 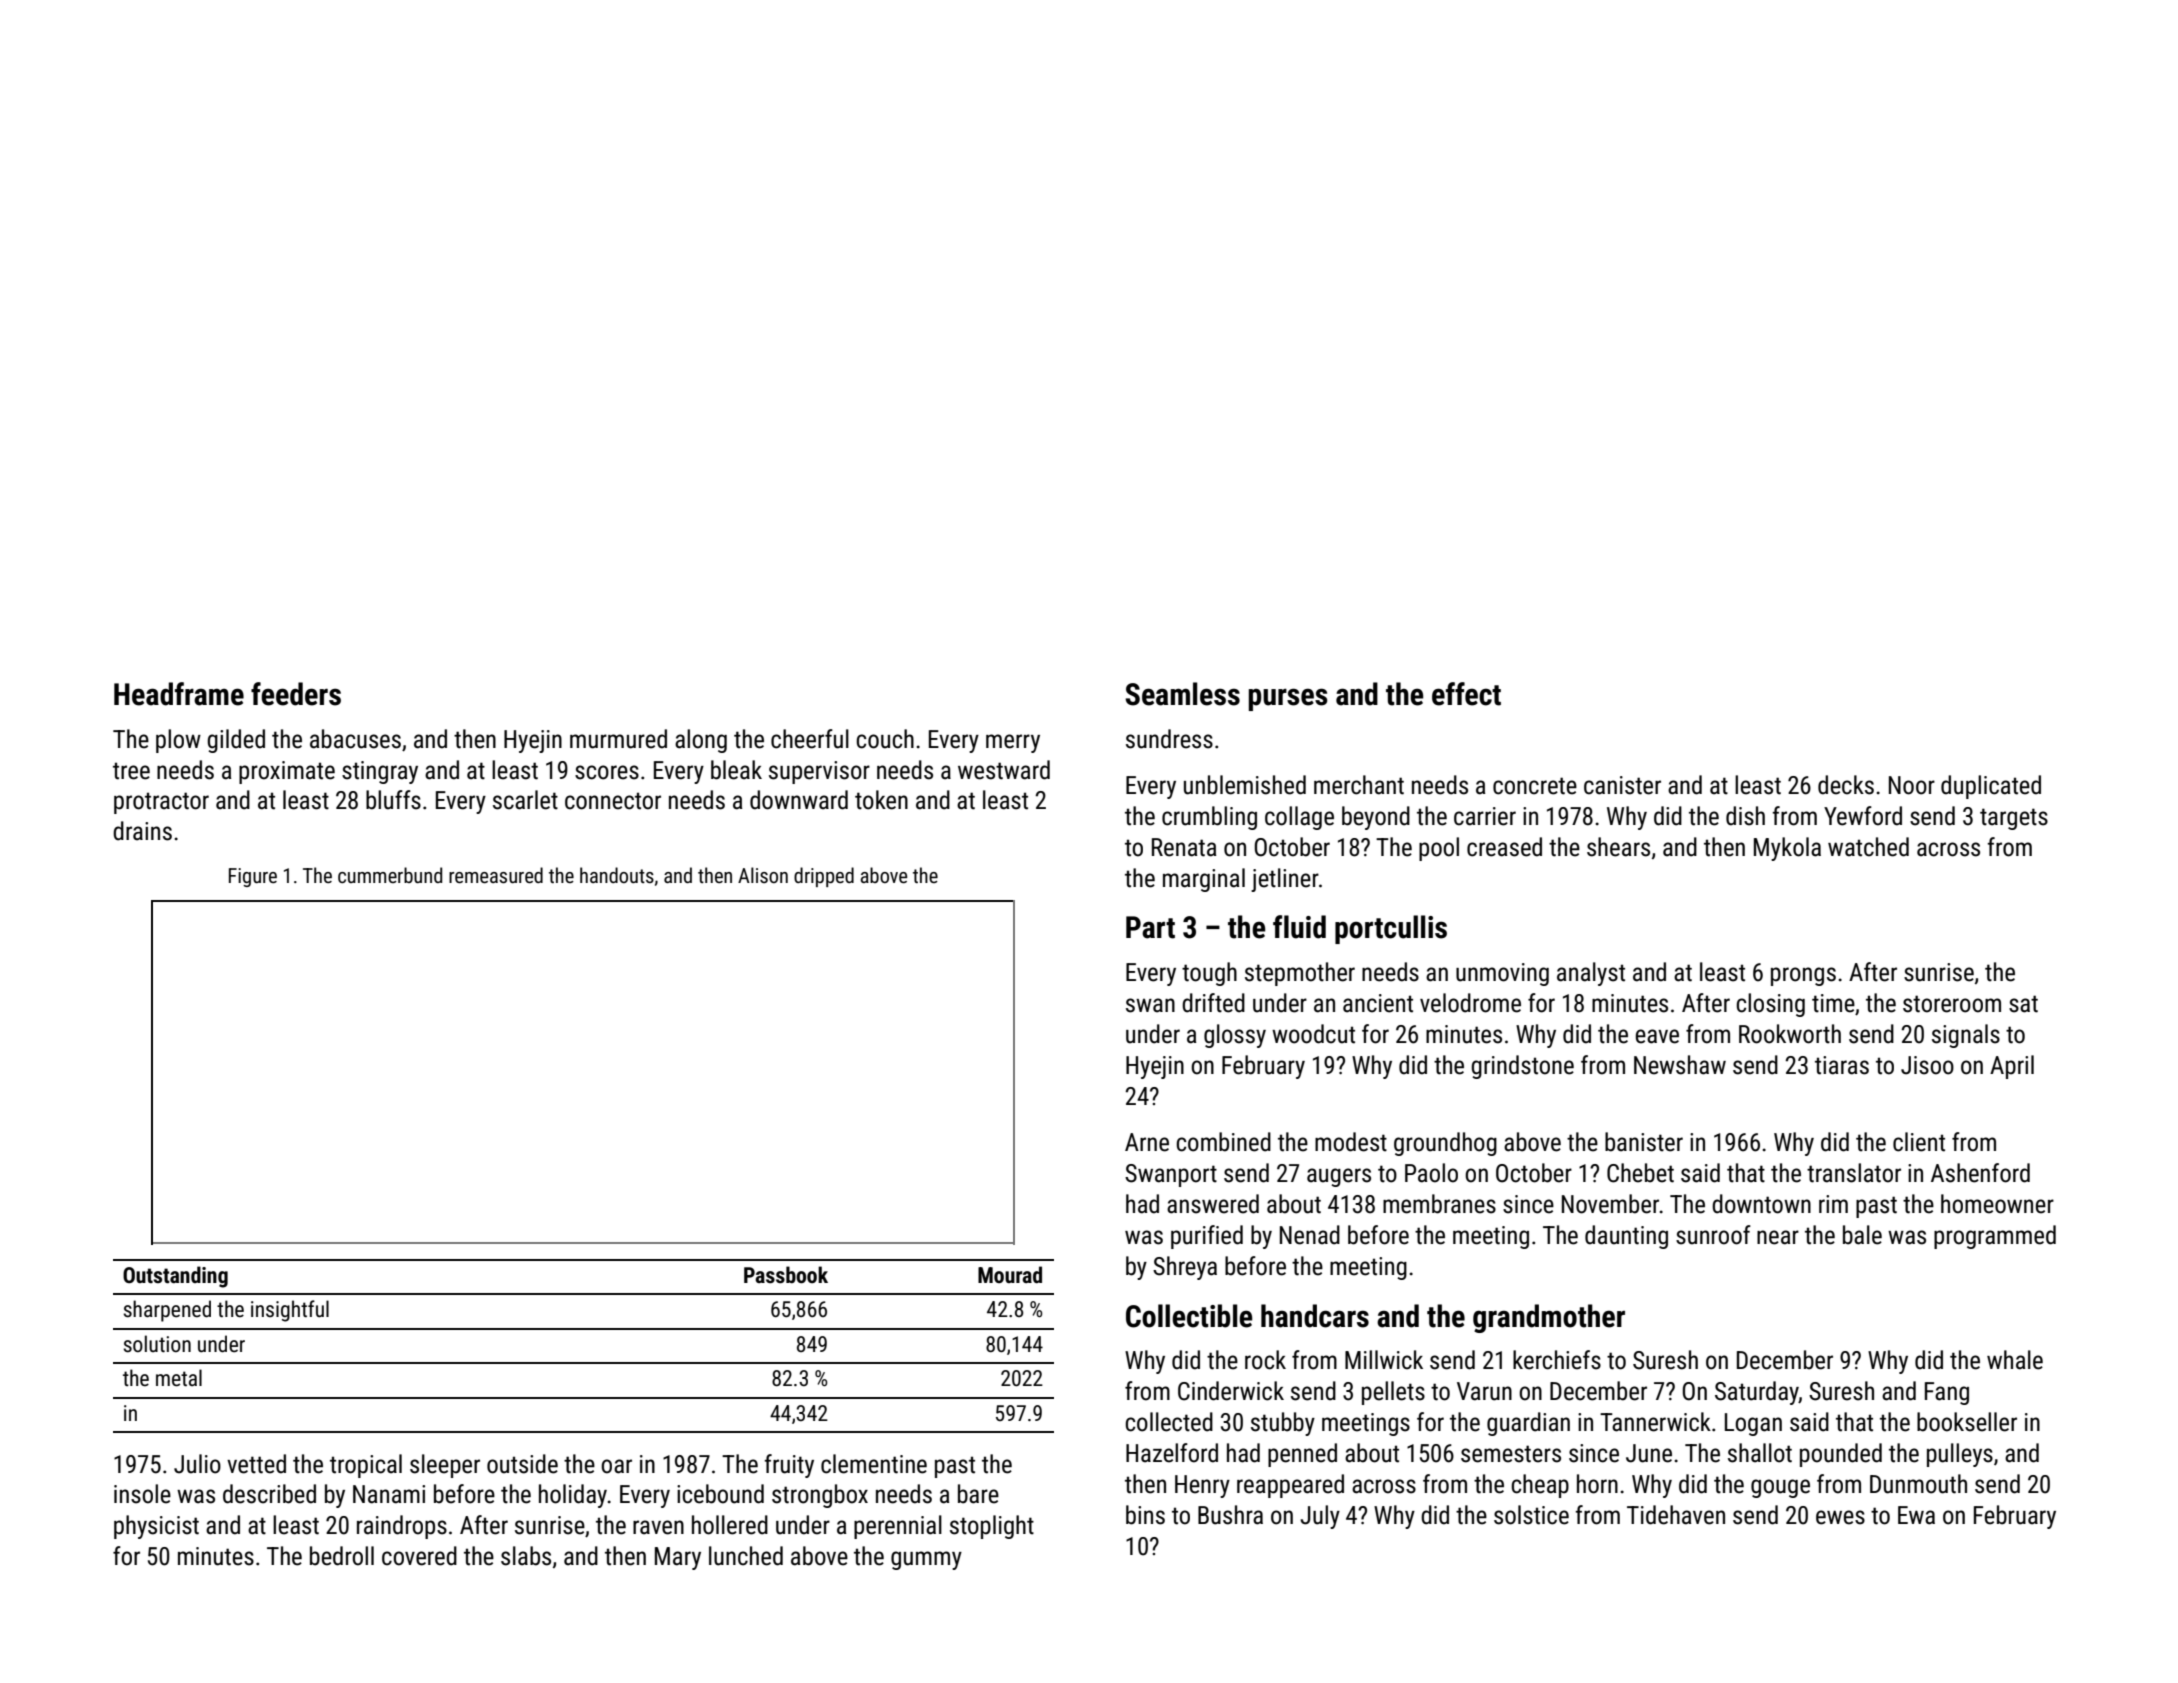 What do you see at coordinates (678, 1558) in the screenshot?
I see `Mary` at bounding box center [678, 1558].
